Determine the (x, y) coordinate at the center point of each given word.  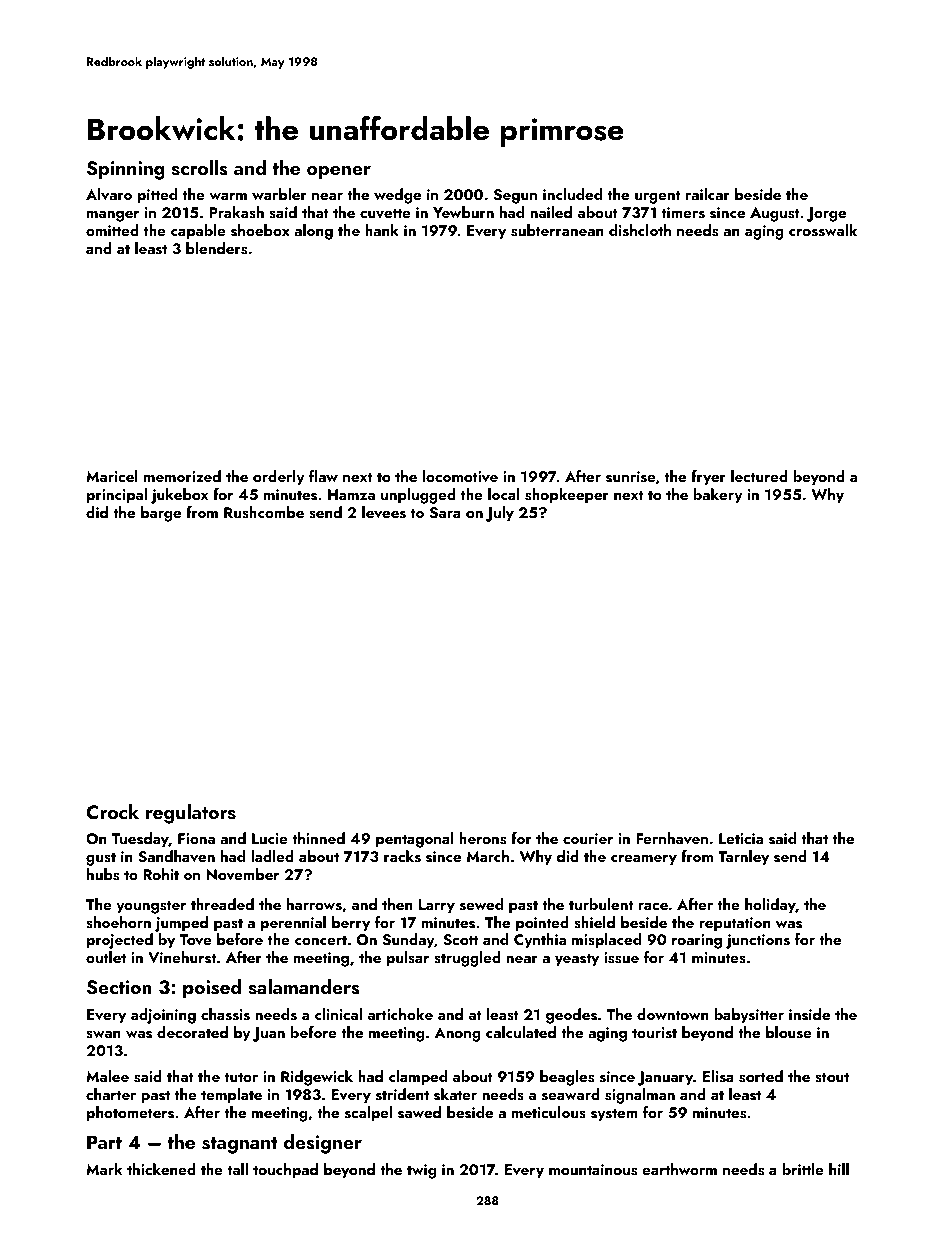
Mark (104, 1169)
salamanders (304, 987)
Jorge (826, 214)
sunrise (631, 477)
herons (482, 838)
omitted (112, 230)
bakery (718, 496)
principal (117, 496)
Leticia (741, 838)
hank (382, 230)
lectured (759, 476)
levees (384, 512)
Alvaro (109, 194)
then (397, 904)
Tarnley (743, 858)
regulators (191, 814)
